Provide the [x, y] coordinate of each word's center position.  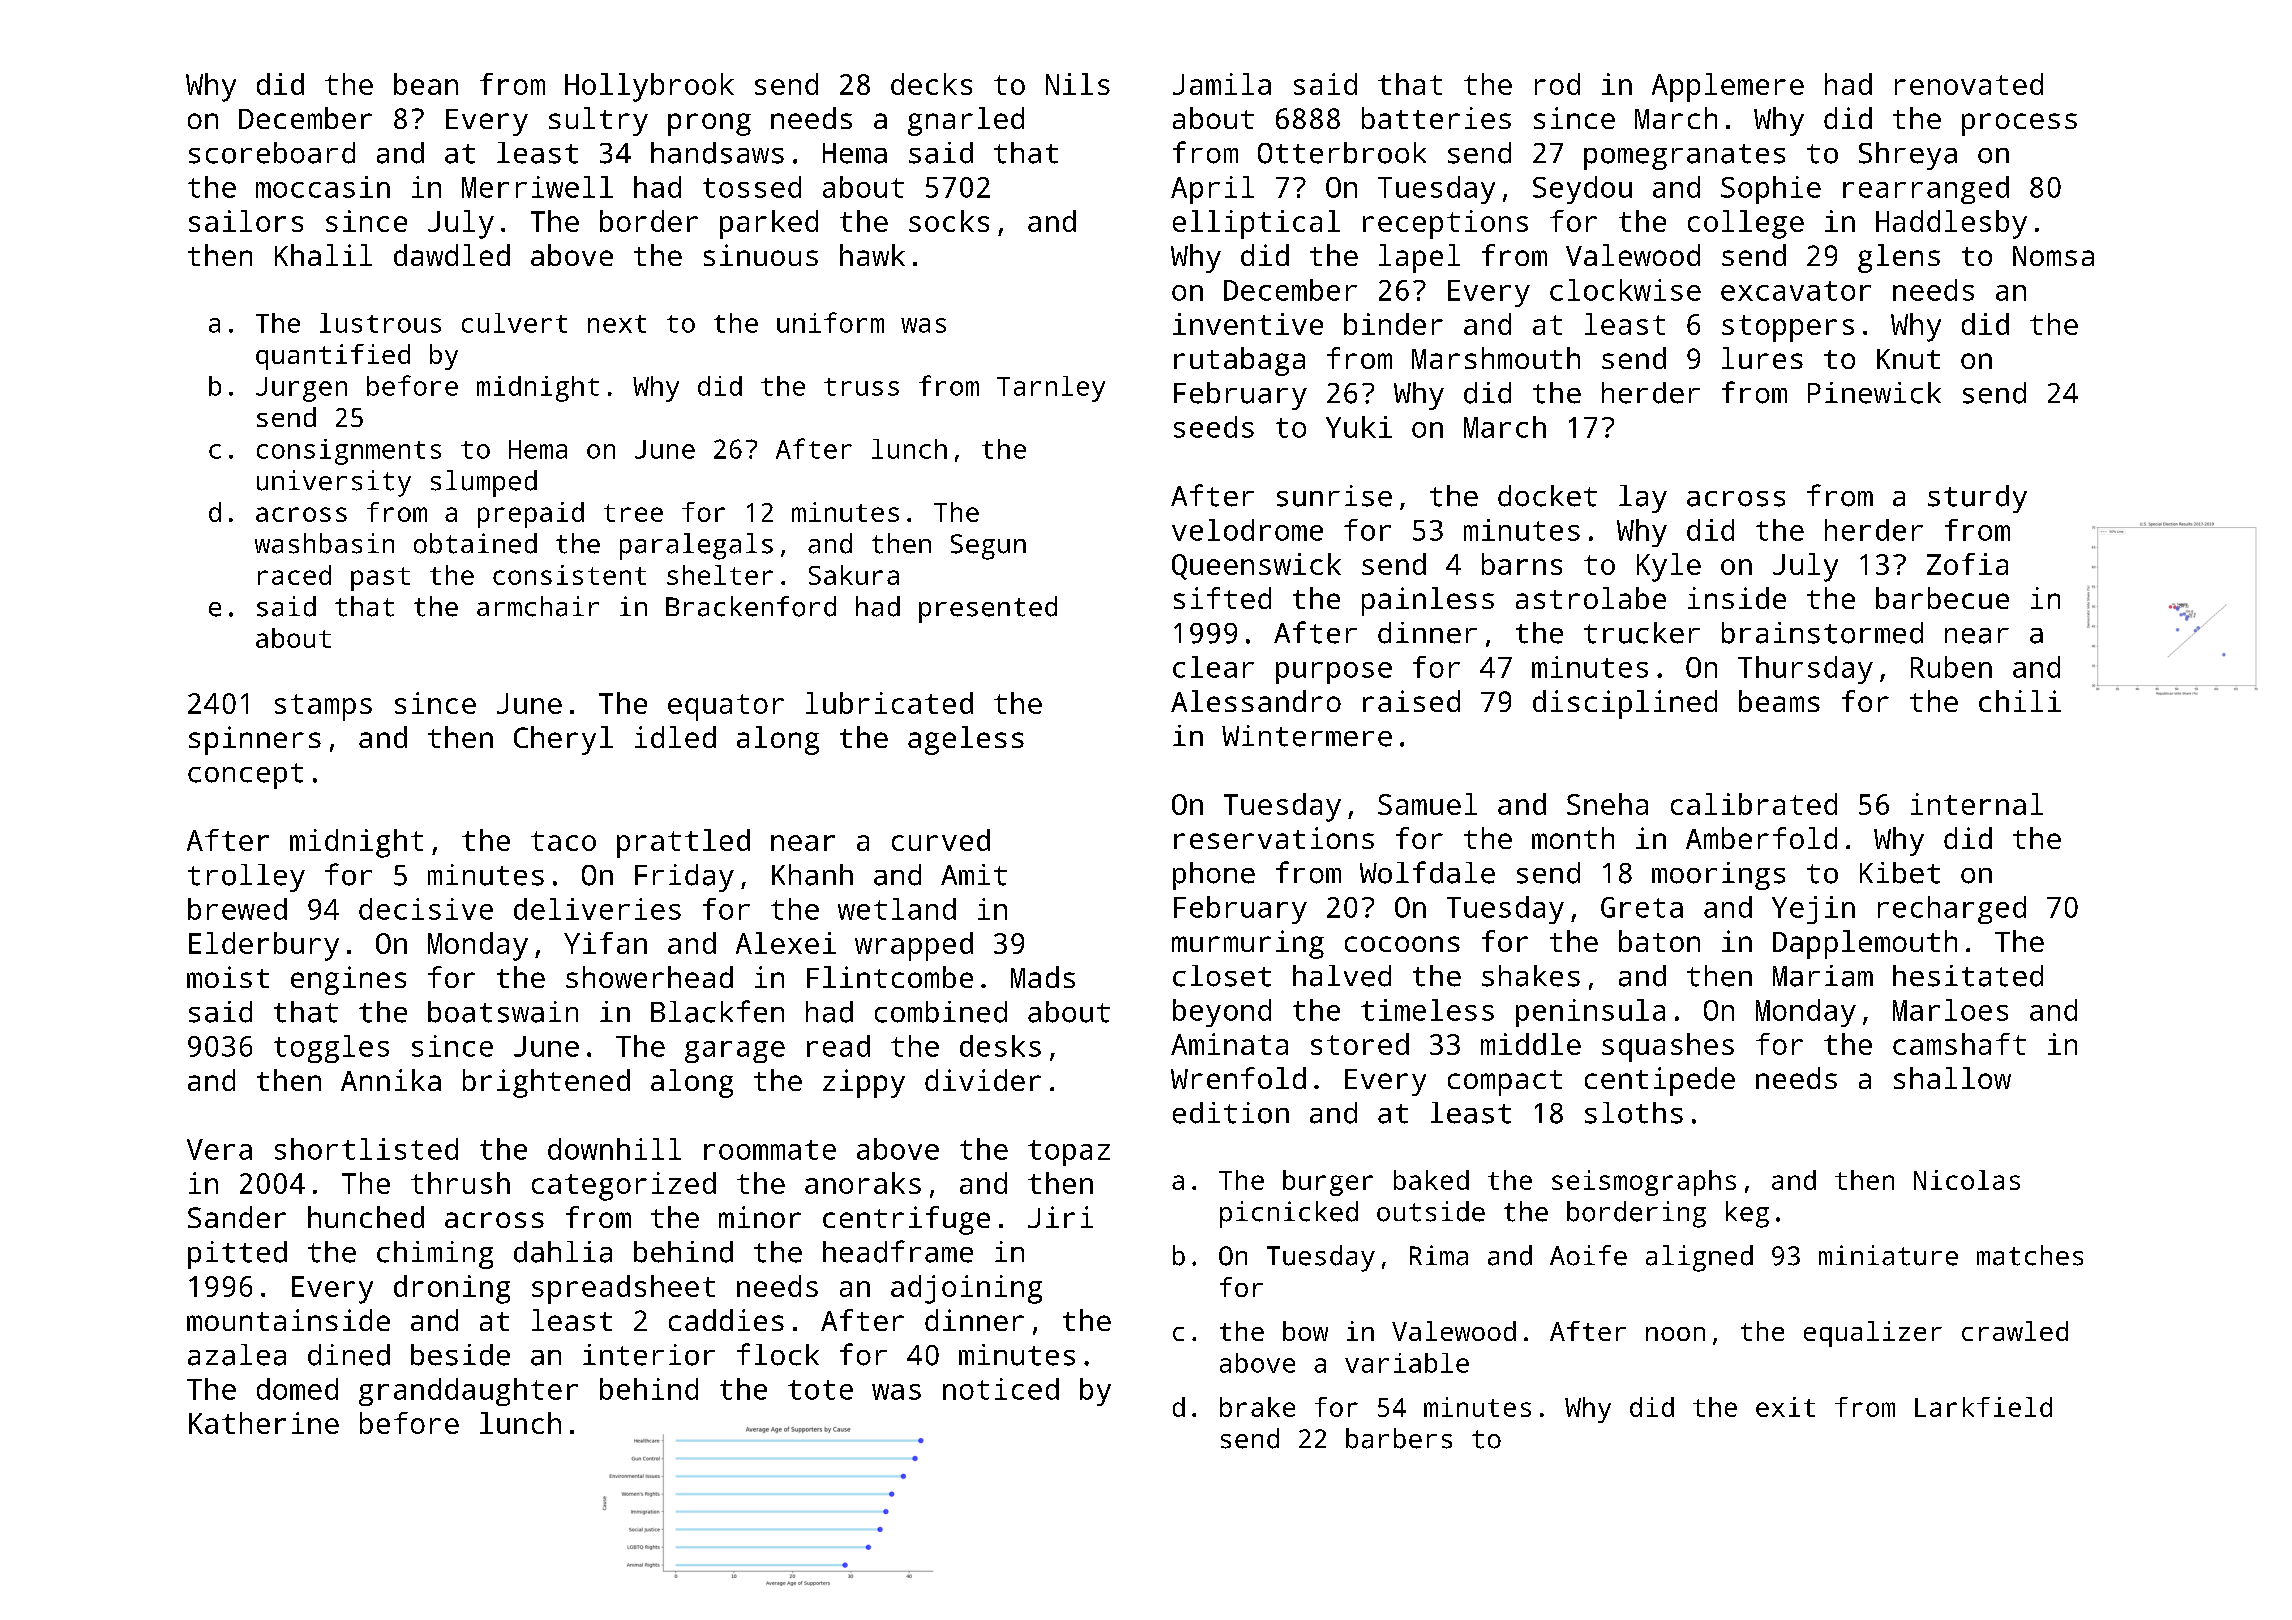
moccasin [323, 187]
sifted [1222, 598]
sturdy [1977, 499]
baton [1659, 941]
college [1746, 224]
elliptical [1256, 224]
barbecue [1942, 598]
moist [228, 977]
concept [245, 776]
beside [460, 1355]
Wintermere [1307, 736]
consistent [569, 575]
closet [1222, 976]
